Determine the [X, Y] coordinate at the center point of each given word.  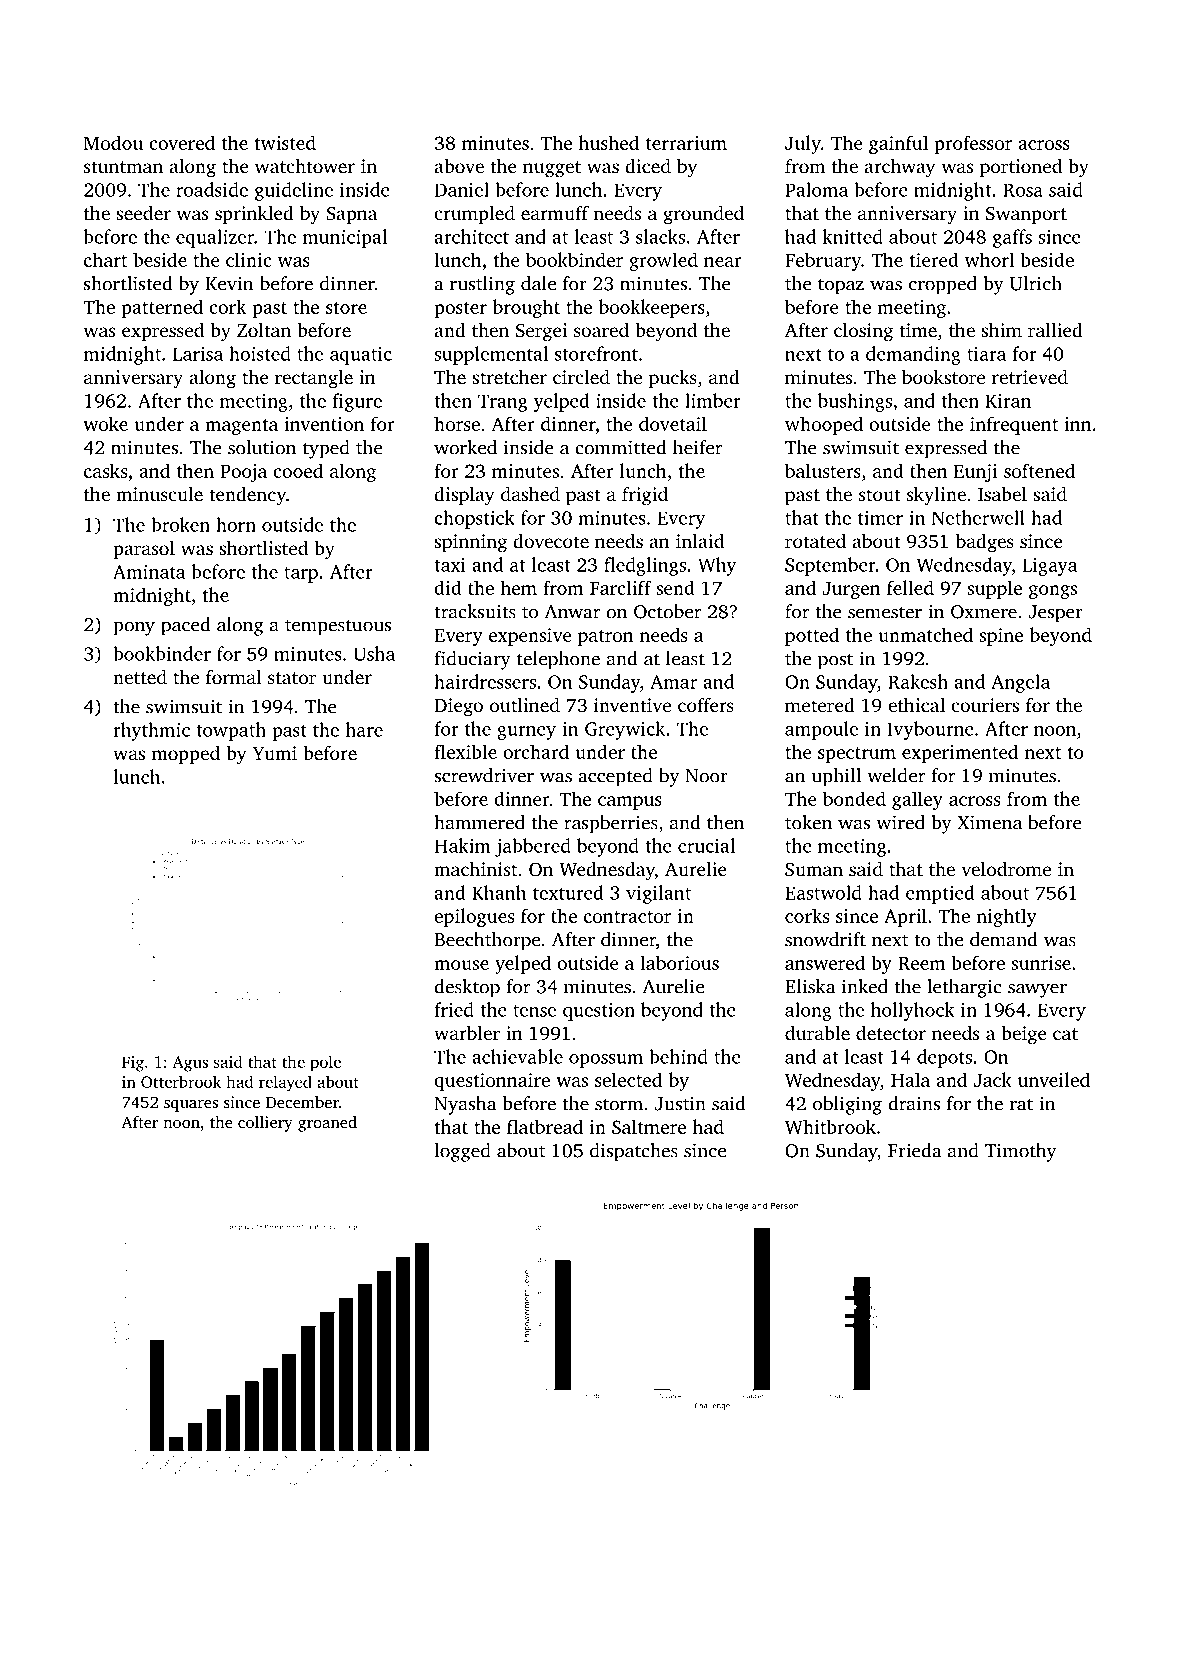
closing [863, 332]
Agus [190, 1064]
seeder [143, 213]
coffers [706, 705]
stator [292, 678]
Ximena [989, 822]
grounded [703, 215]
